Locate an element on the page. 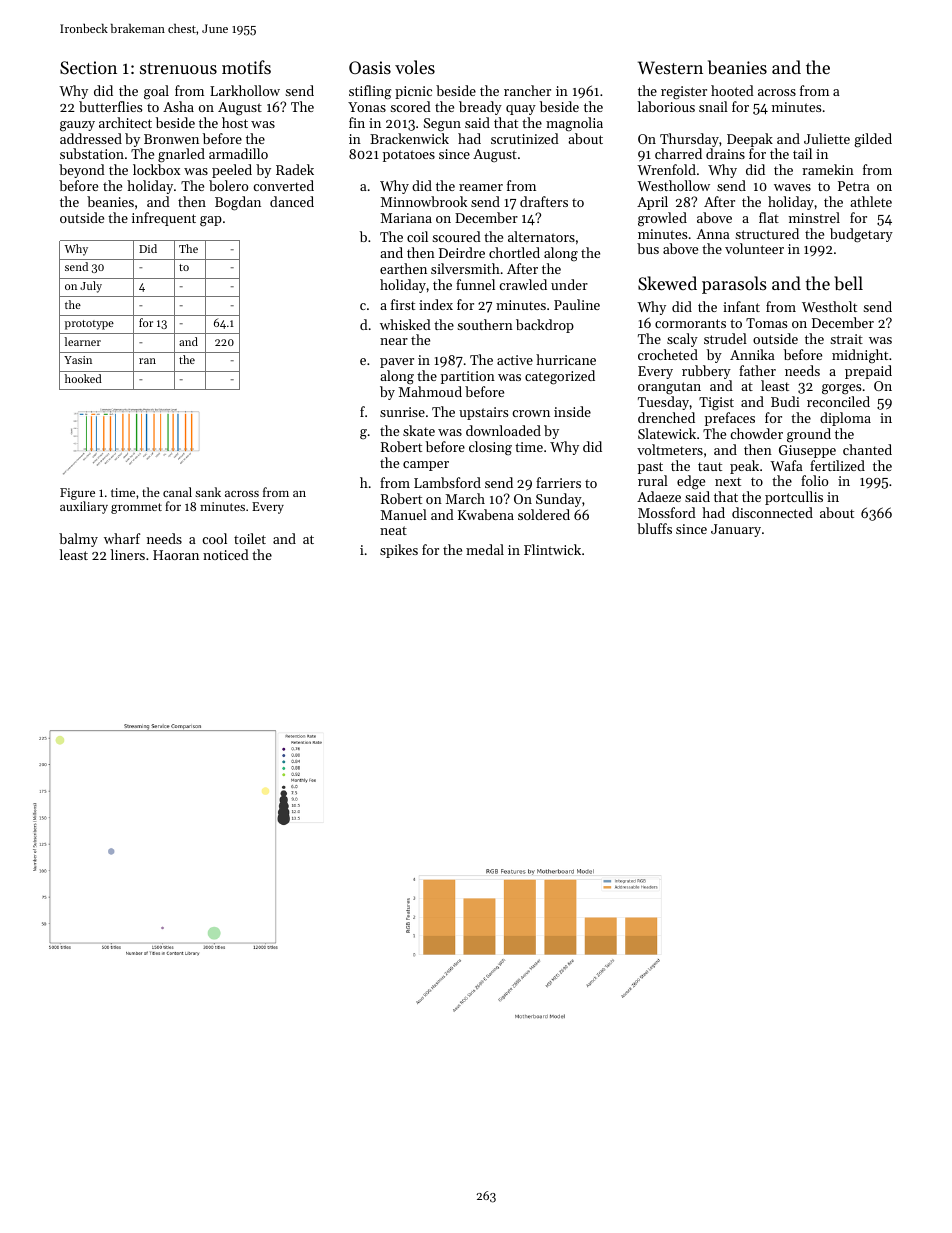 The height and width of the page is (1233, 952). neat is located at coordinates (393, 530).
